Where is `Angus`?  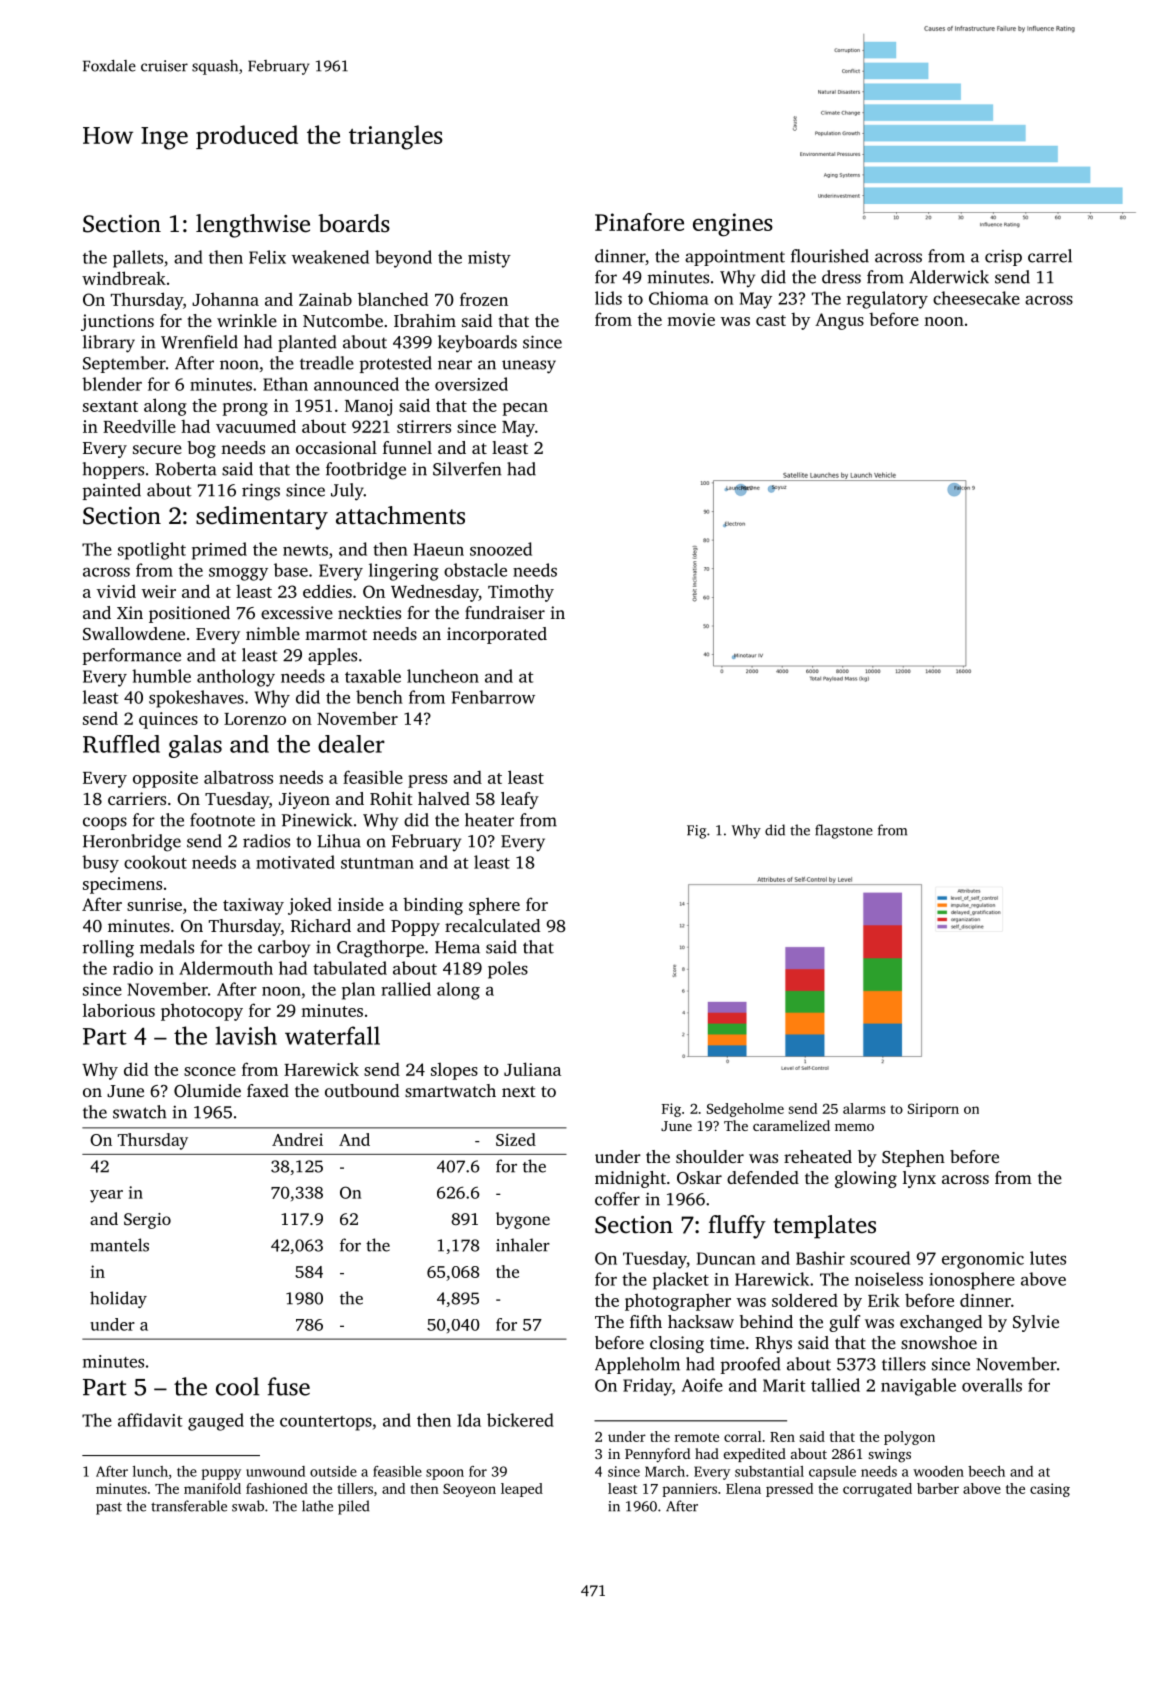 Angus is located at coordinates (839, 321).
